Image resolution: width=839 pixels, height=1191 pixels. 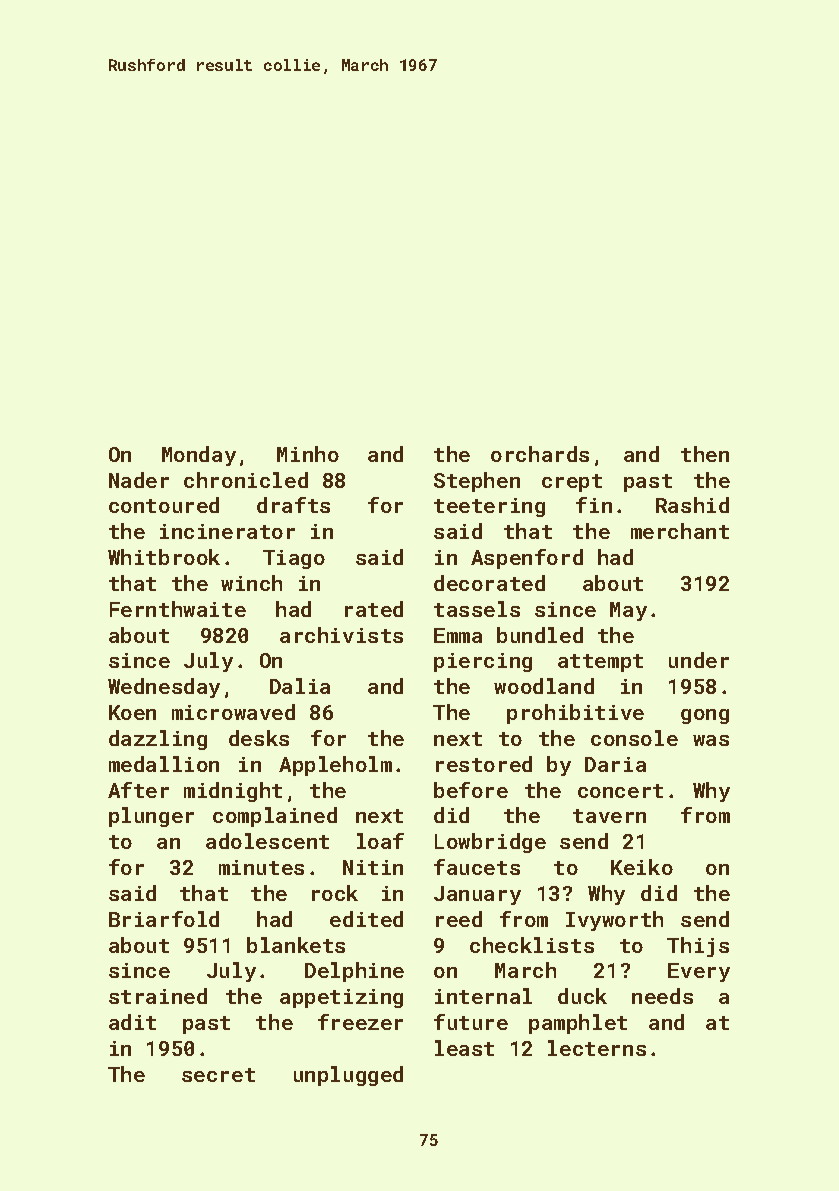 I want to click on crept, so click(x=572, y=483).
